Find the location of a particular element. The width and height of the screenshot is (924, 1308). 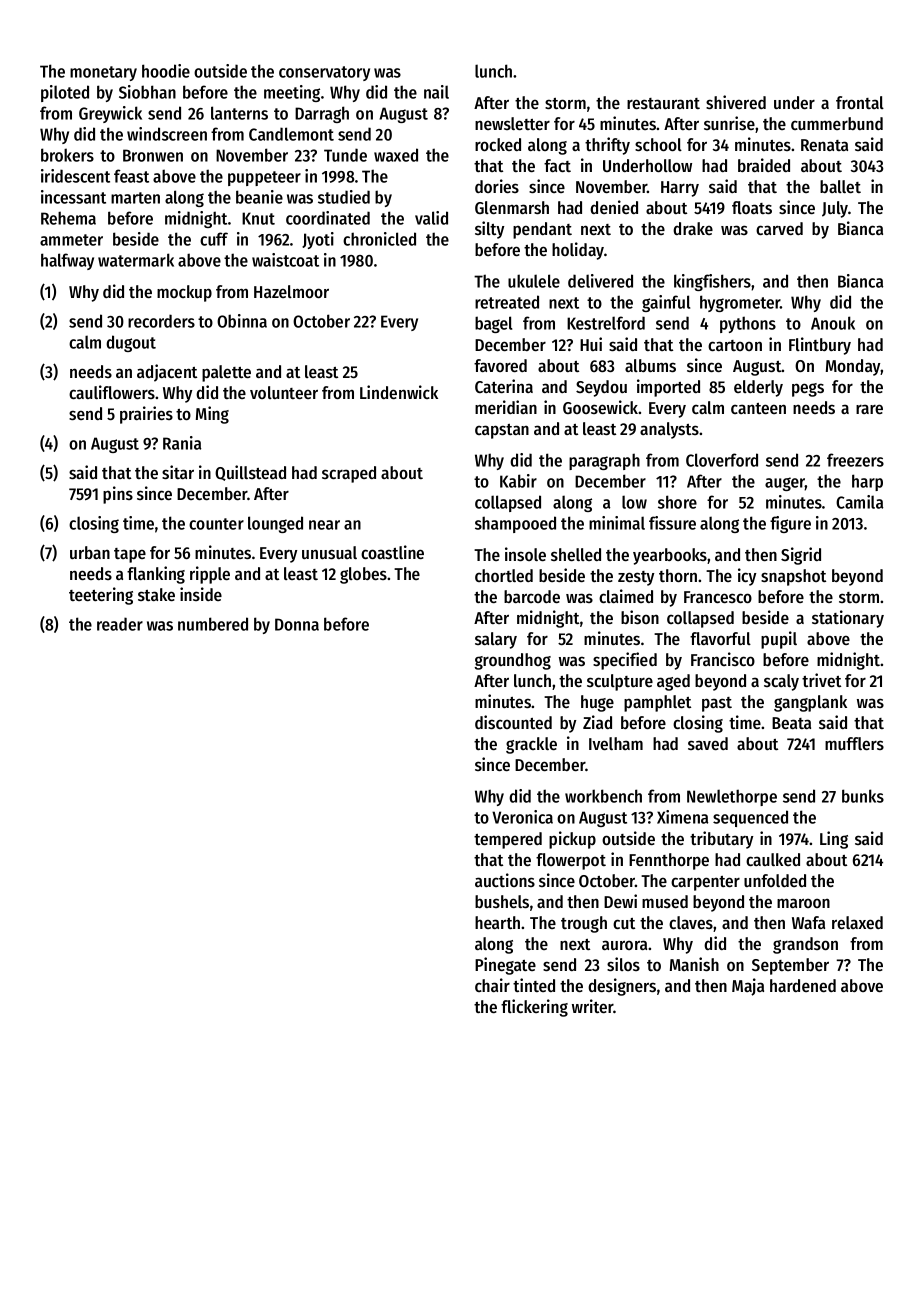

chair is located at coordinates (492, 985).
